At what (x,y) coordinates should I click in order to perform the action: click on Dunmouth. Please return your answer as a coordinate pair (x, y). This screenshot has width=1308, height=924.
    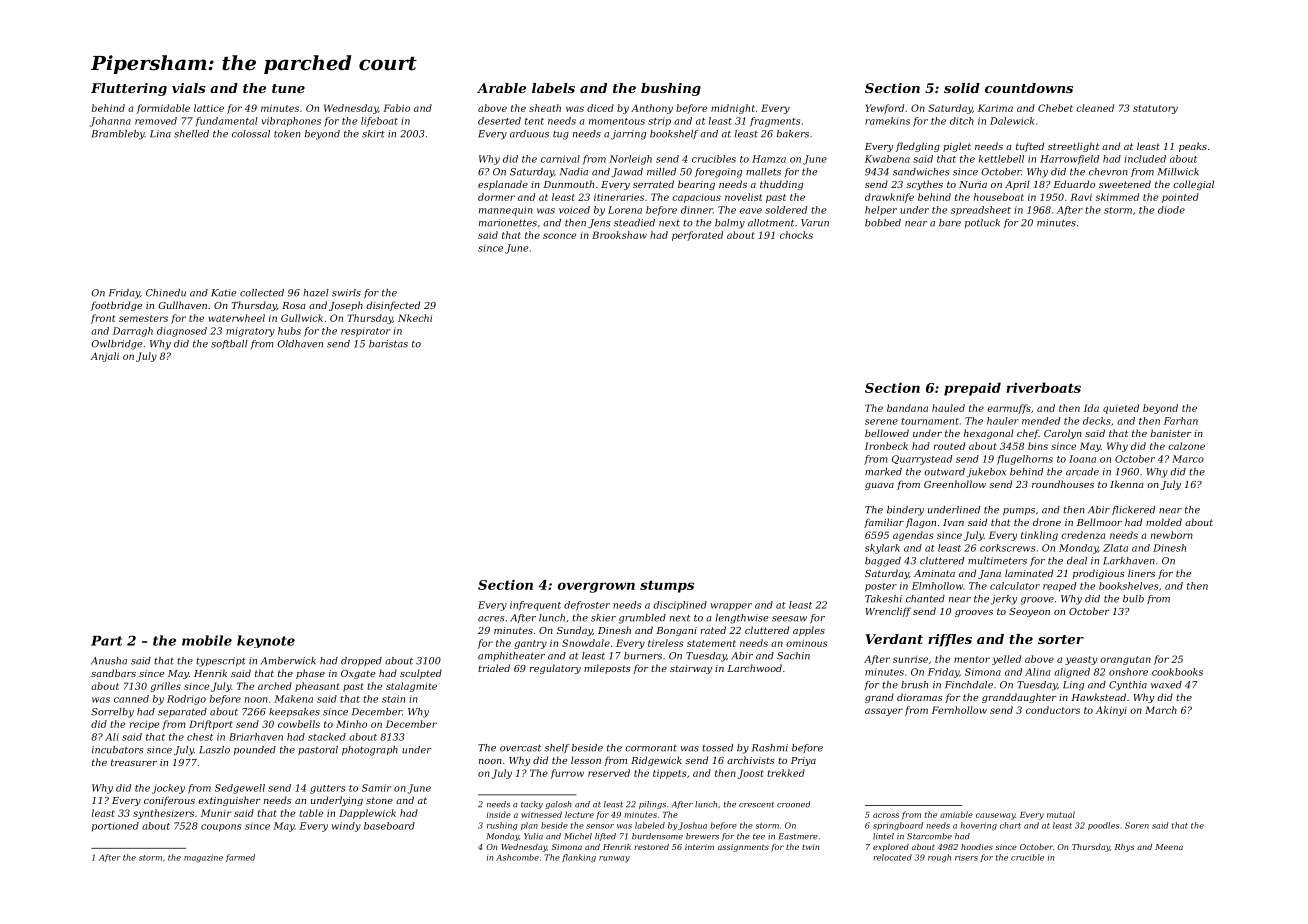
    Looking at the image, I should click on (568, 184).
